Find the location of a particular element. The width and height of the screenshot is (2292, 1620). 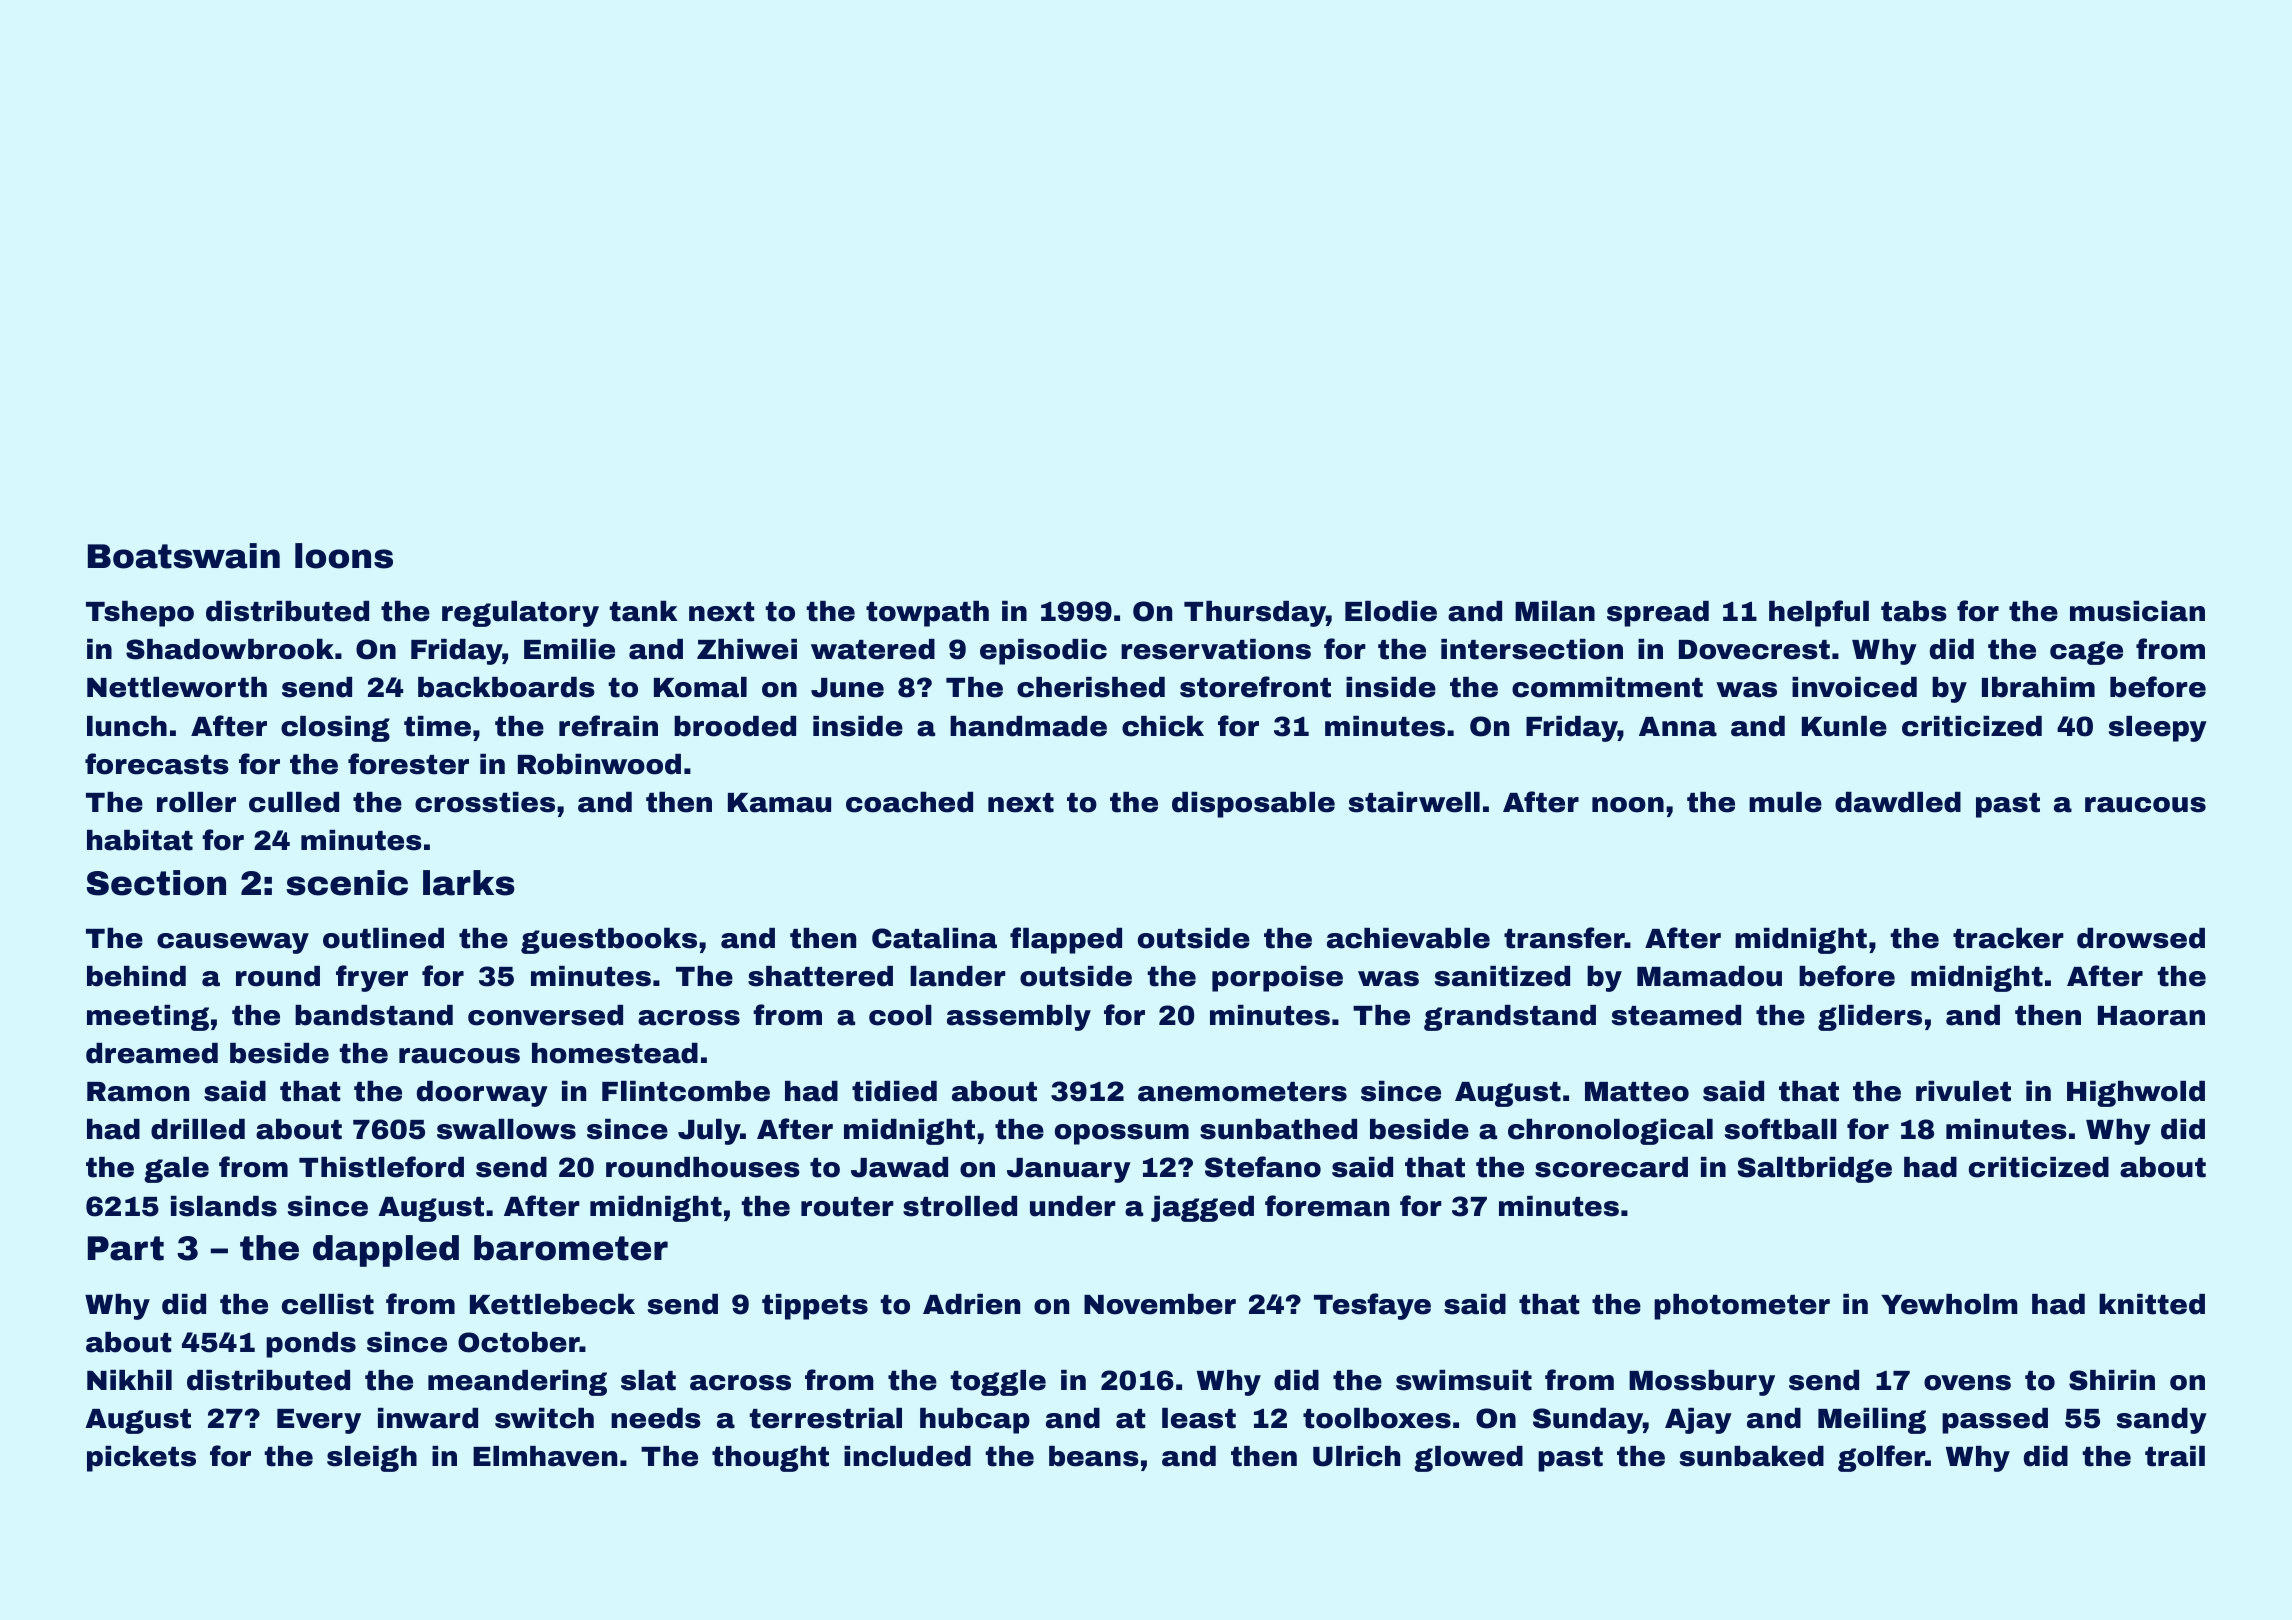

Meiling is located at coordinates (1872, 1421).
